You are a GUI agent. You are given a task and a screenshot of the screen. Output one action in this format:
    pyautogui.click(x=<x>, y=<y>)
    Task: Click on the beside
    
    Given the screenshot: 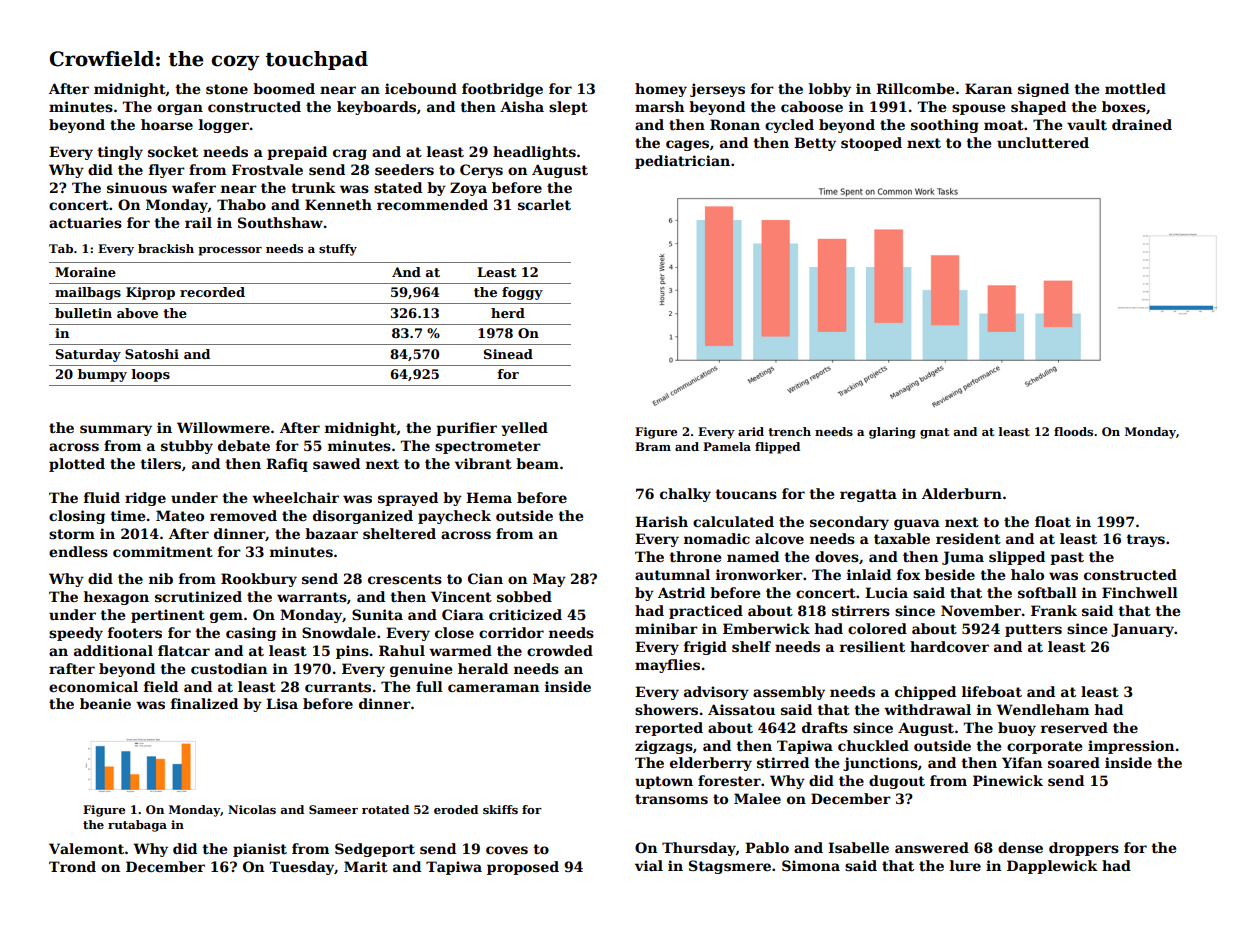 What is the action you would take?
    pyautogui.click(x=950, y=574)
